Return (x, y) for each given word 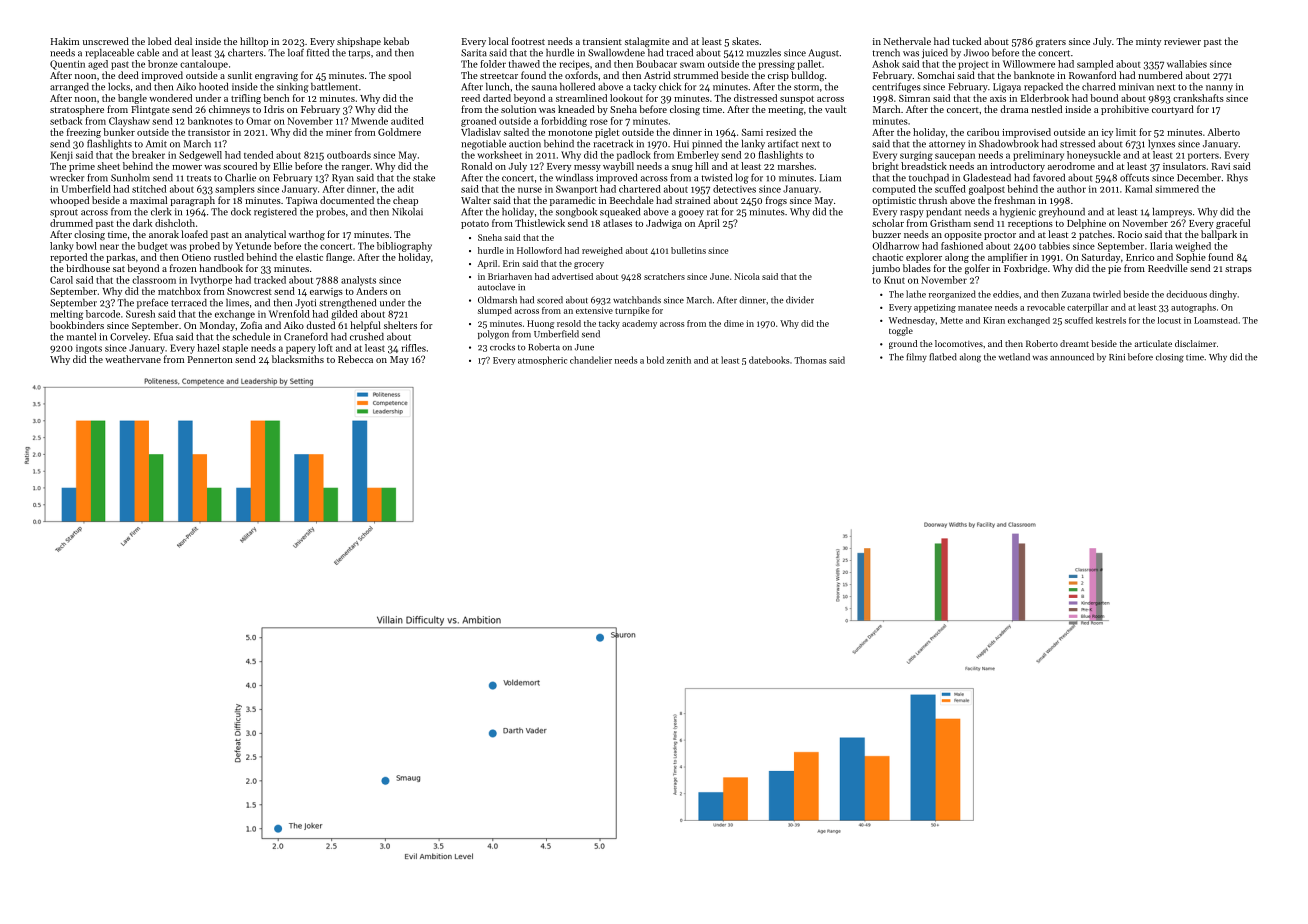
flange (339, 258)
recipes (575, 65)
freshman (1014, 200)
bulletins (688, 250)
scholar (888, 223)
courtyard (1173, 110)
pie (1114, 269)
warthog (307, 235)
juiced (935, 54)
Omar (258, 121)
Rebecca (355, 359)
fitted (318, 53)
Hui (681, 144)
